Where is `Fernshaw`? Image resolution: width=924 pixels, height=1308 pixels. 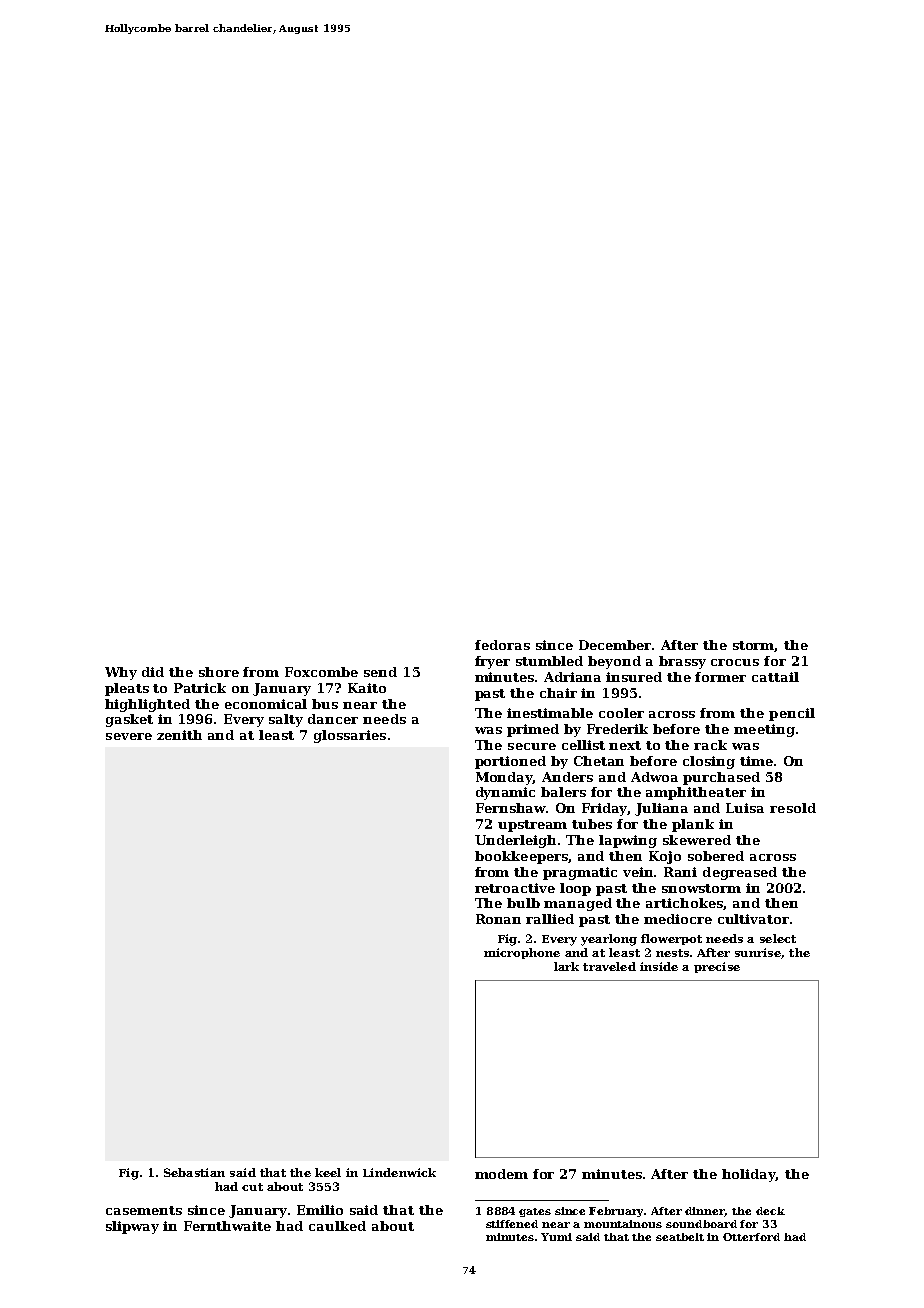 Fernshaw is located at coordinates (511, 808).
